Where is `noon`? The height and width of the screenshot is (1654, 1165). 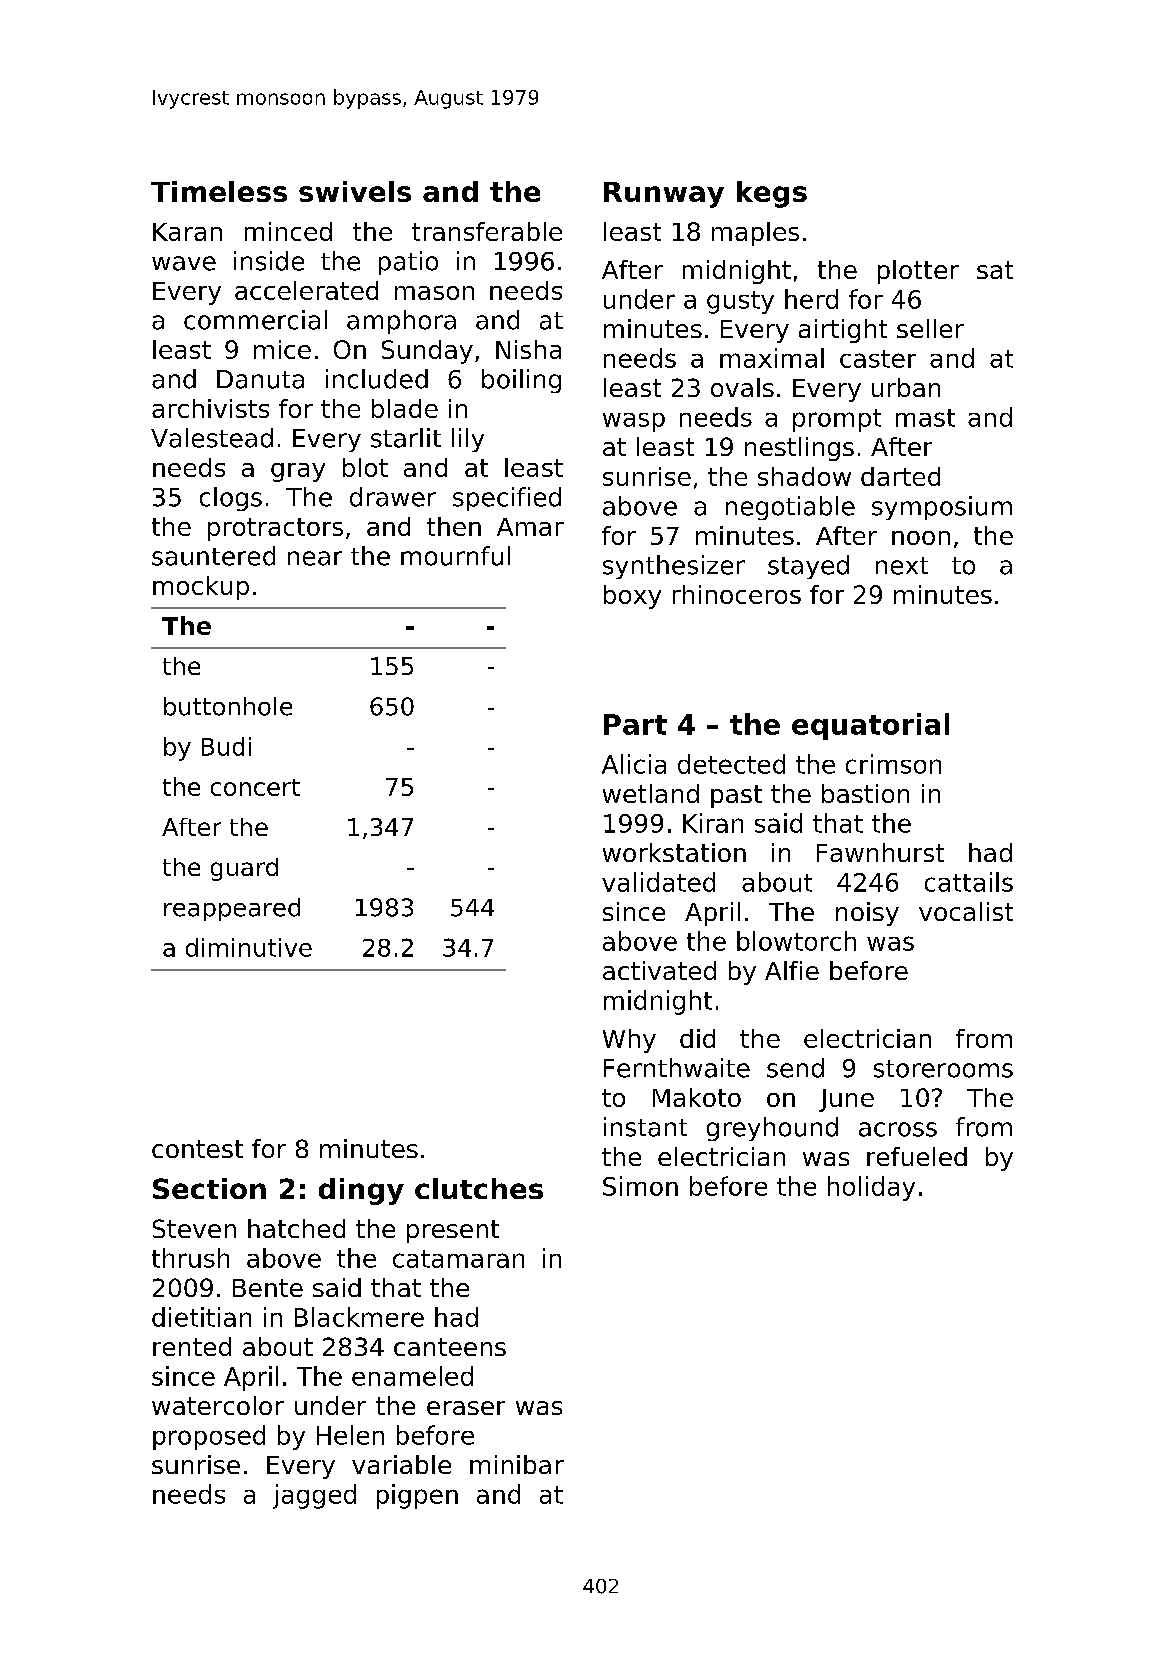
noon is located at coordinates (921, 538).
